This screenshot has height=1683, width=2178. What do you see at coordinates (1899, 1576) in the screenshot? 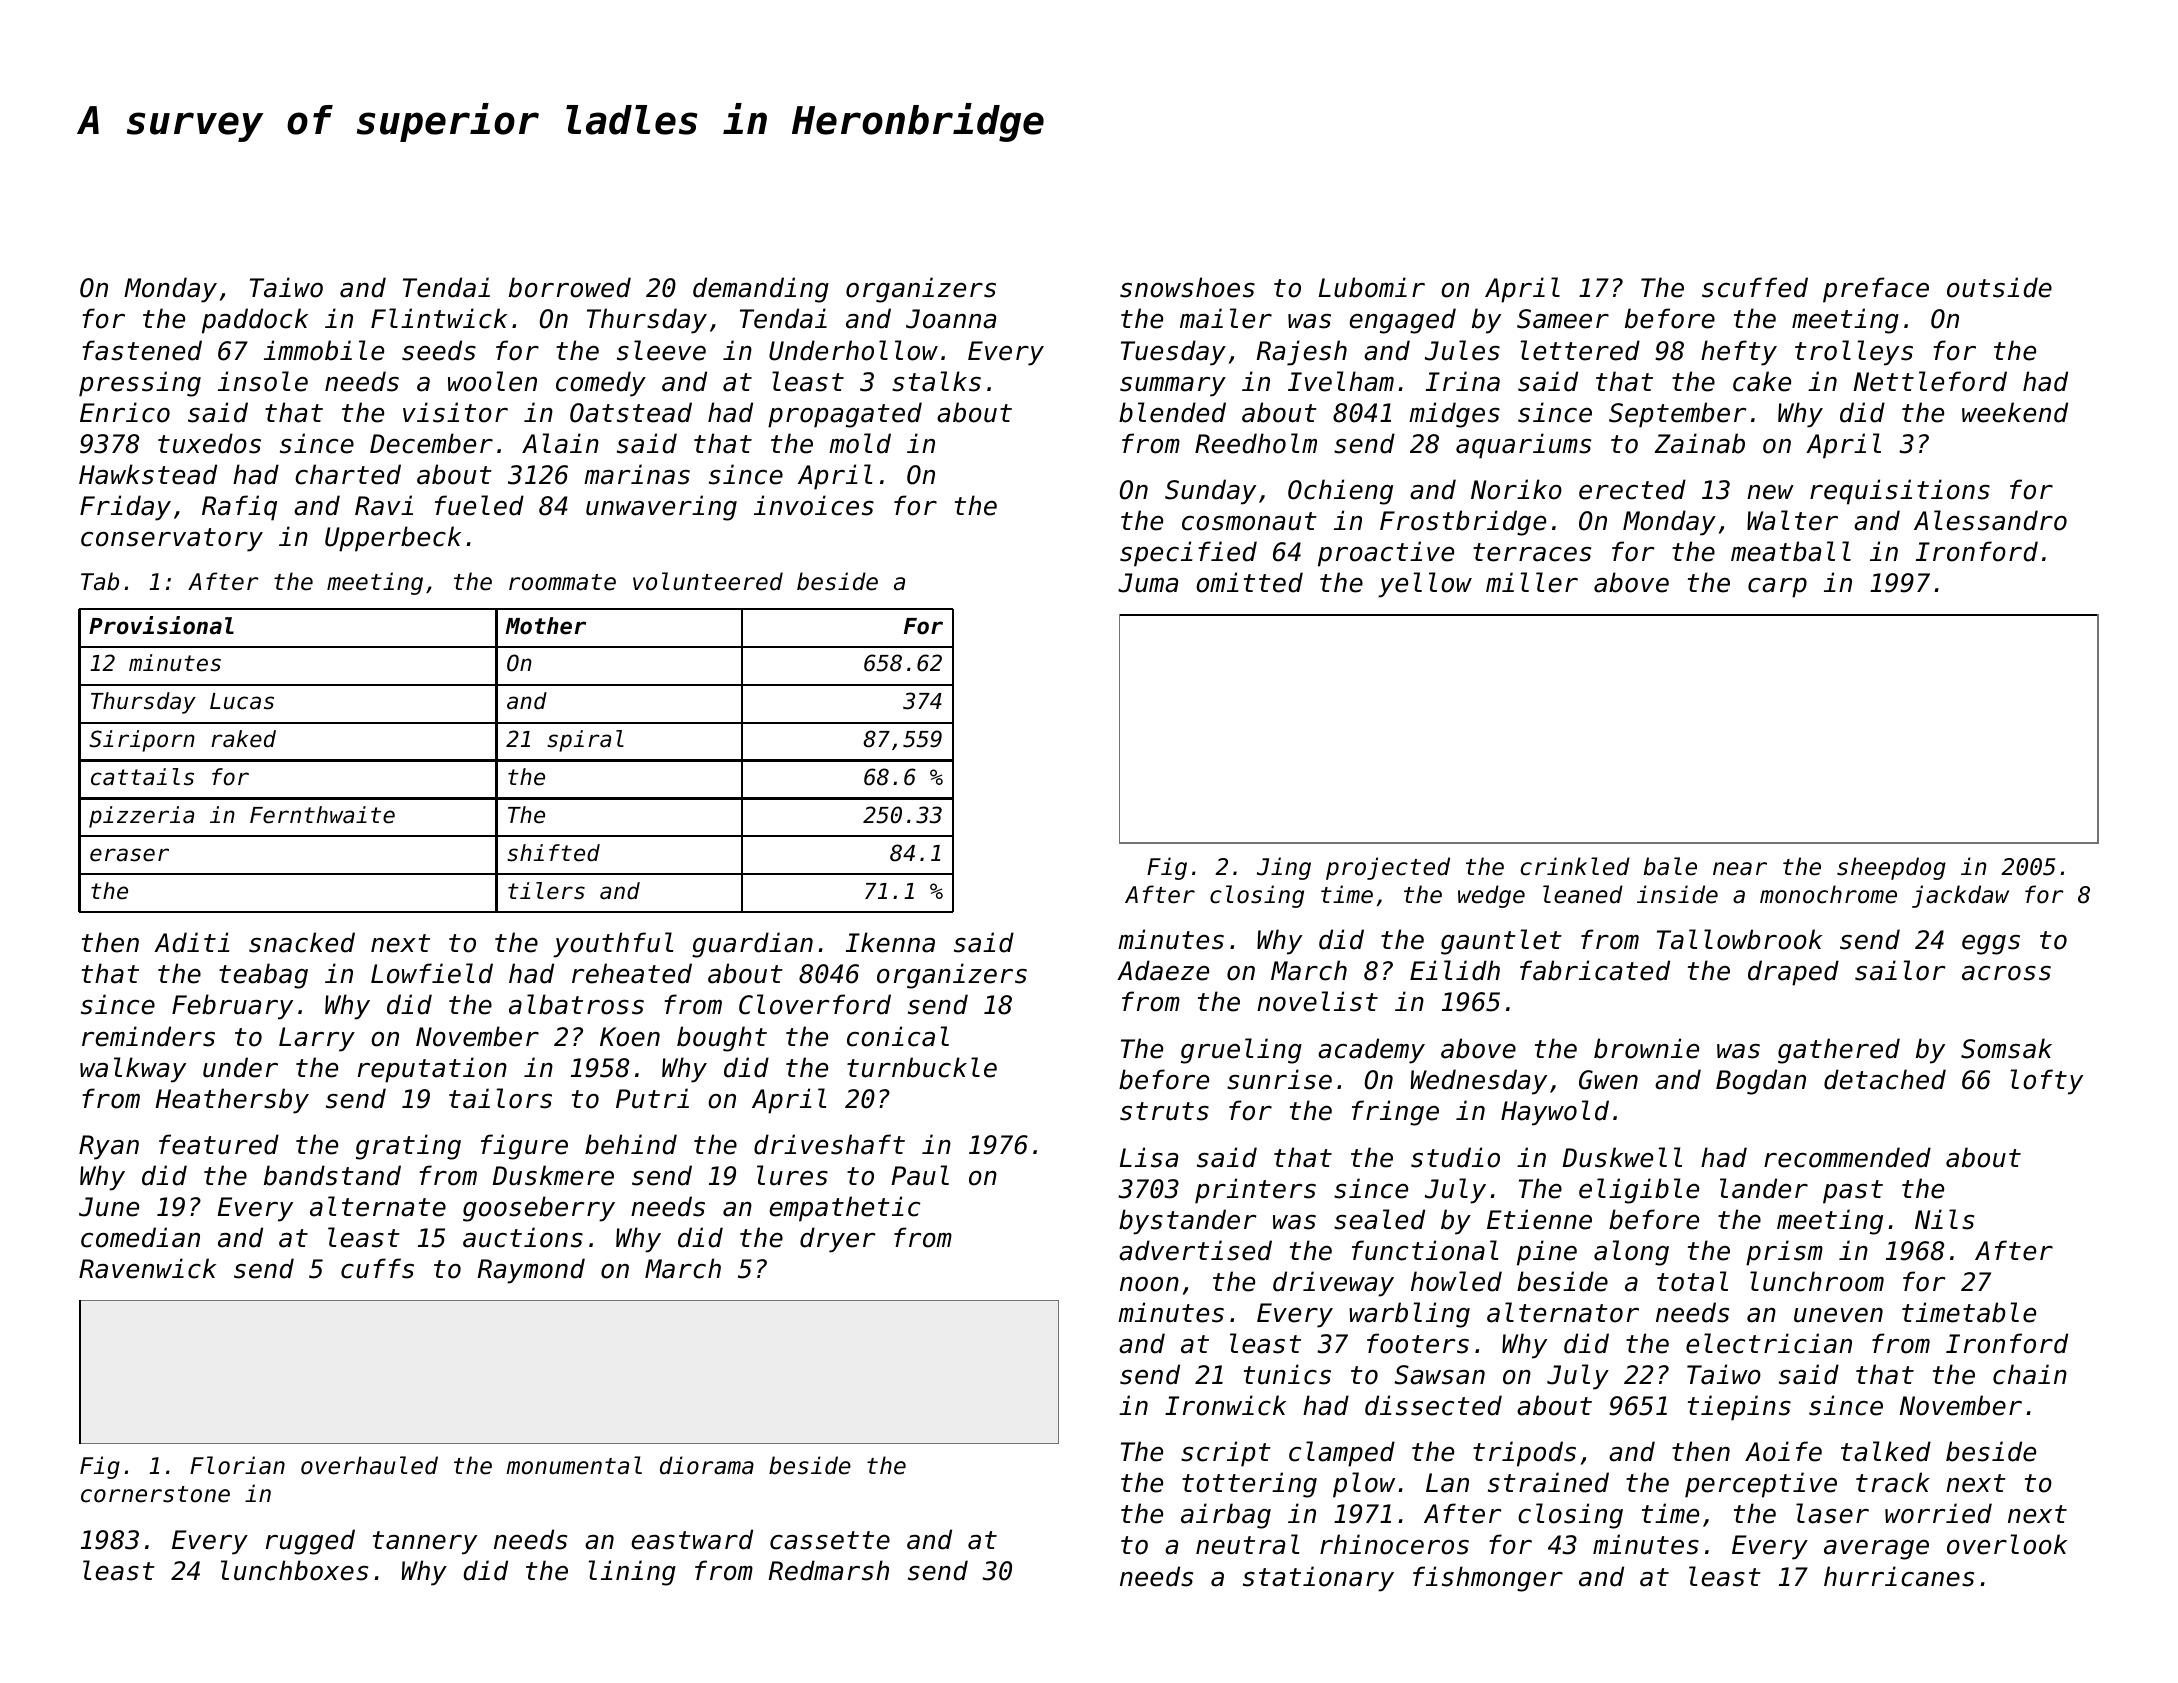
I see `hurricanes` at bounding box center [1899, 1576].
